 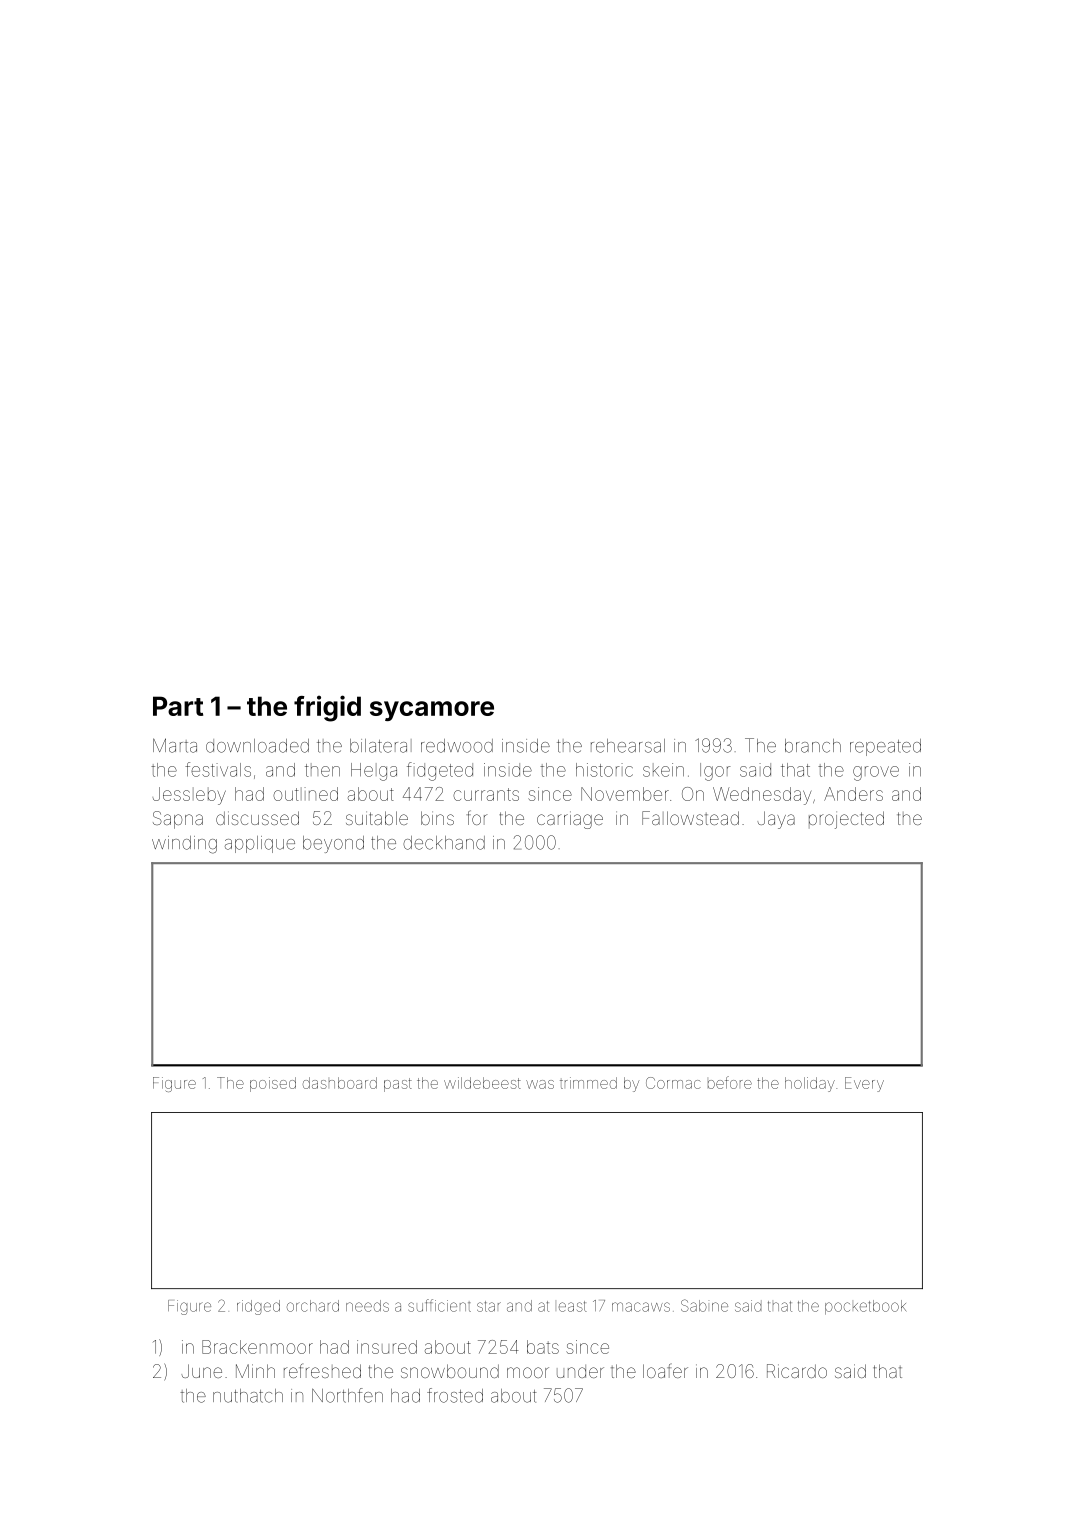 I want to click on Ricardo, so click(x=797, y=1371).
